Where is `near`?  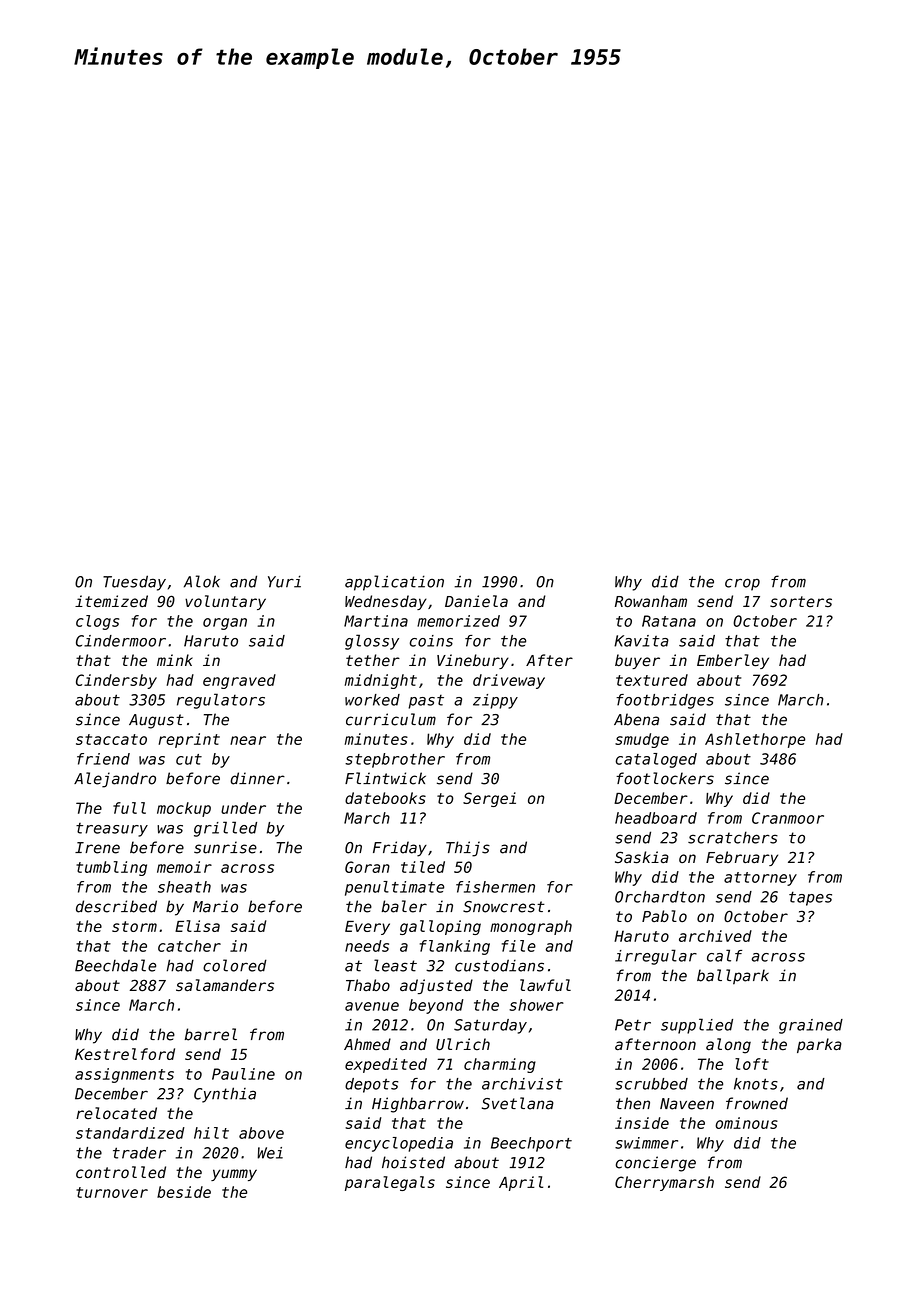
near is located at coordinates (248, 740).
